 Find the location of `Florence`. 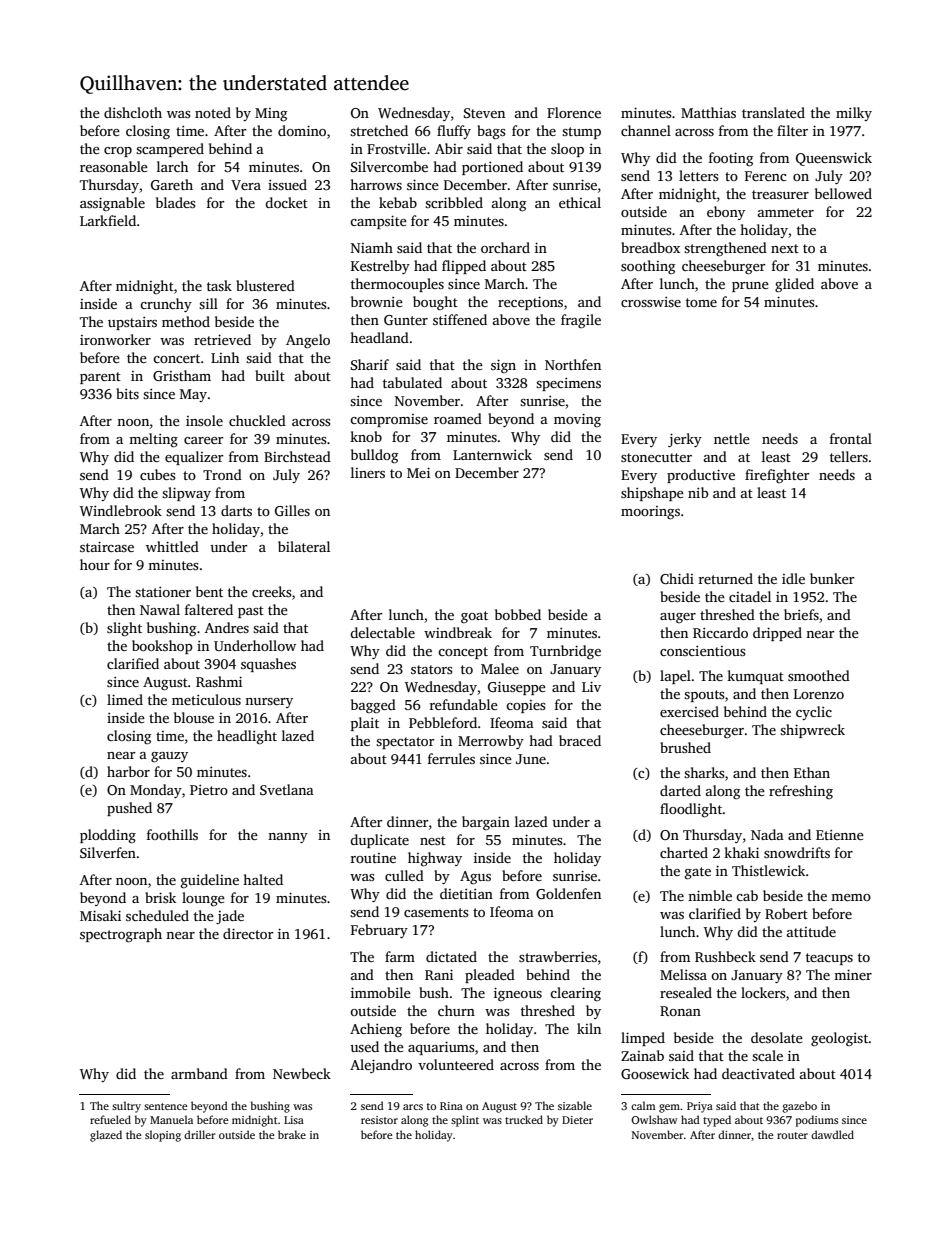

Florence is located at coordinates (574, 112).
